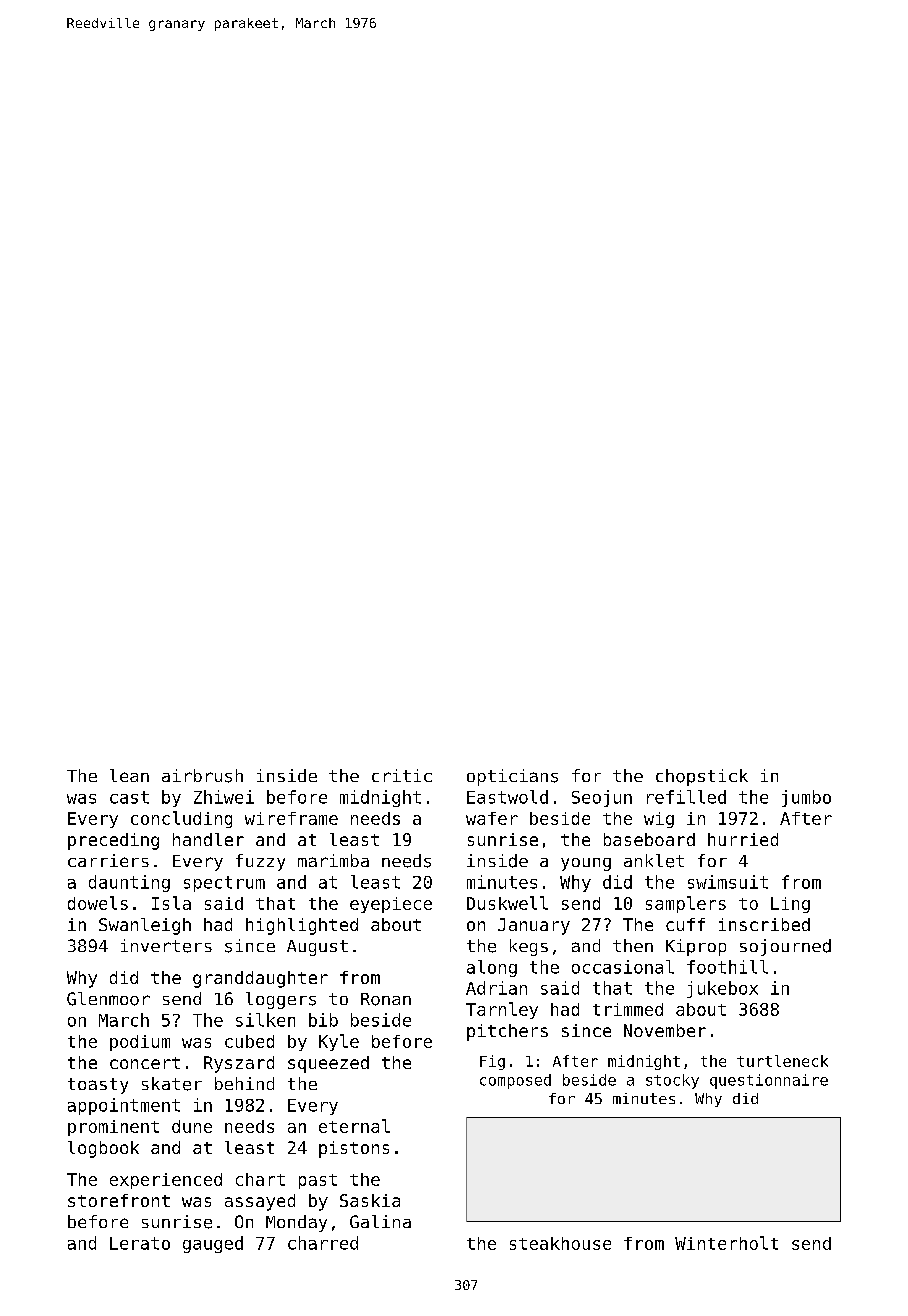  What do you see at coordinates (507, 797) in the screenshot?
I see `Eastwold` at bounding box center [507, 797].
